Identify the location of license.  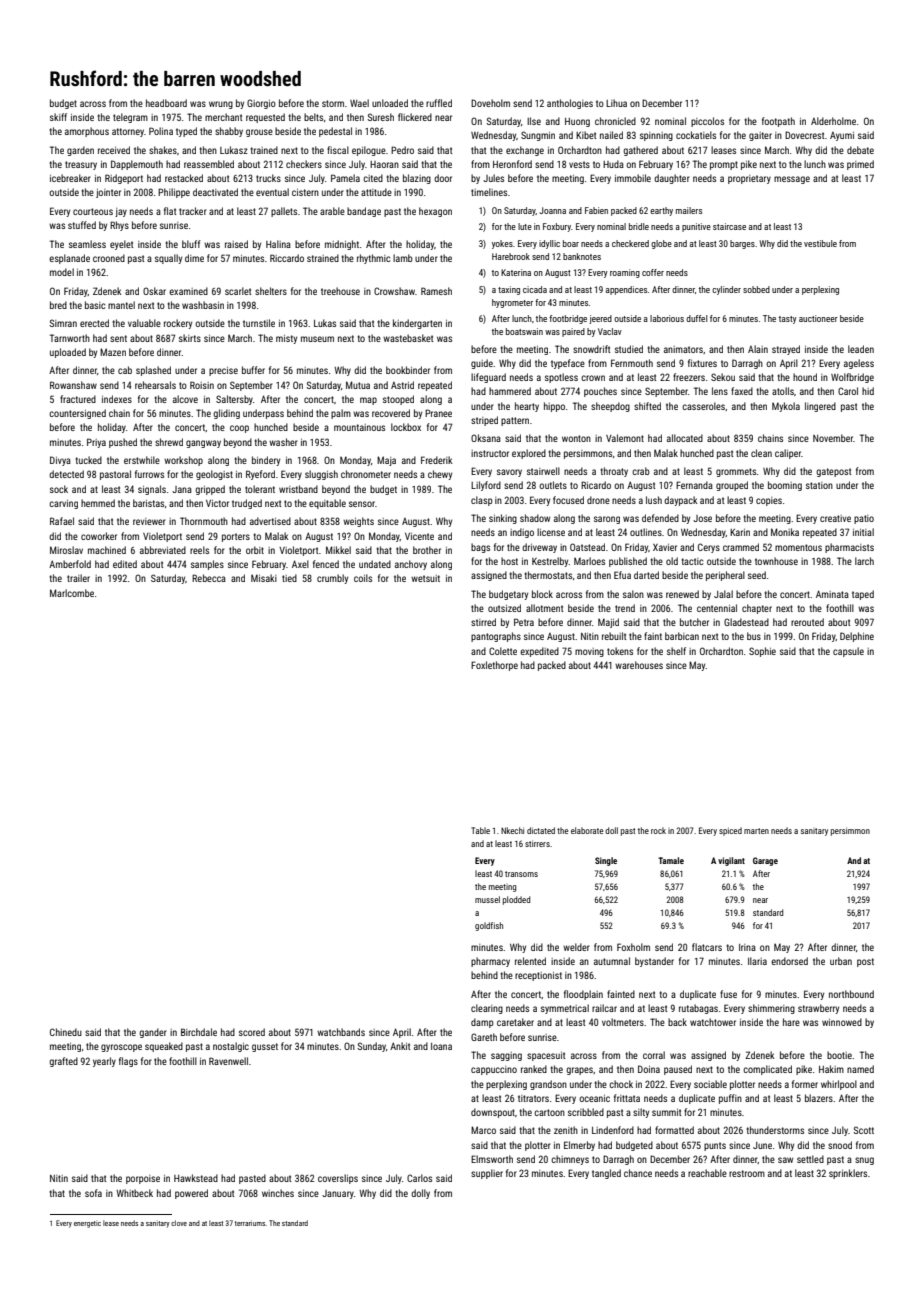
(551, 532).
